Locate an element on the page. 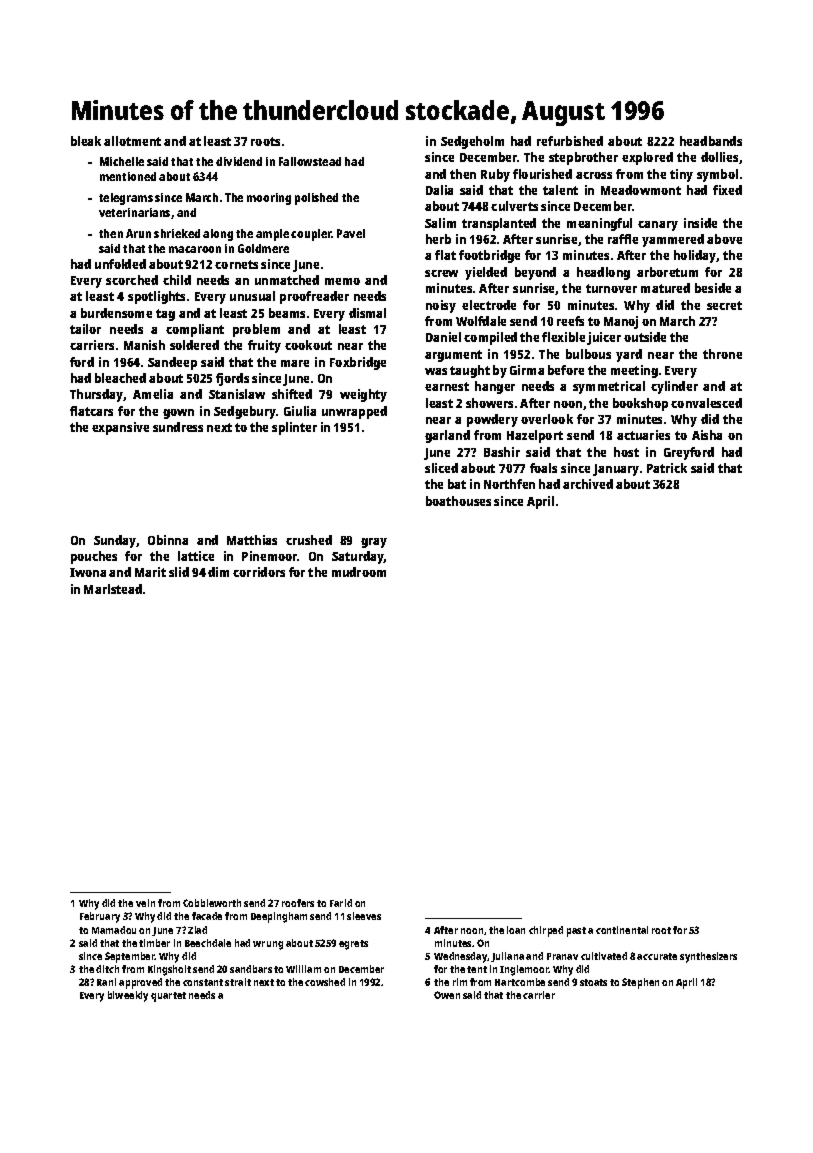 The width and height of the image is (813, 1153). Wednesday is located at coordinates (461, 957).
